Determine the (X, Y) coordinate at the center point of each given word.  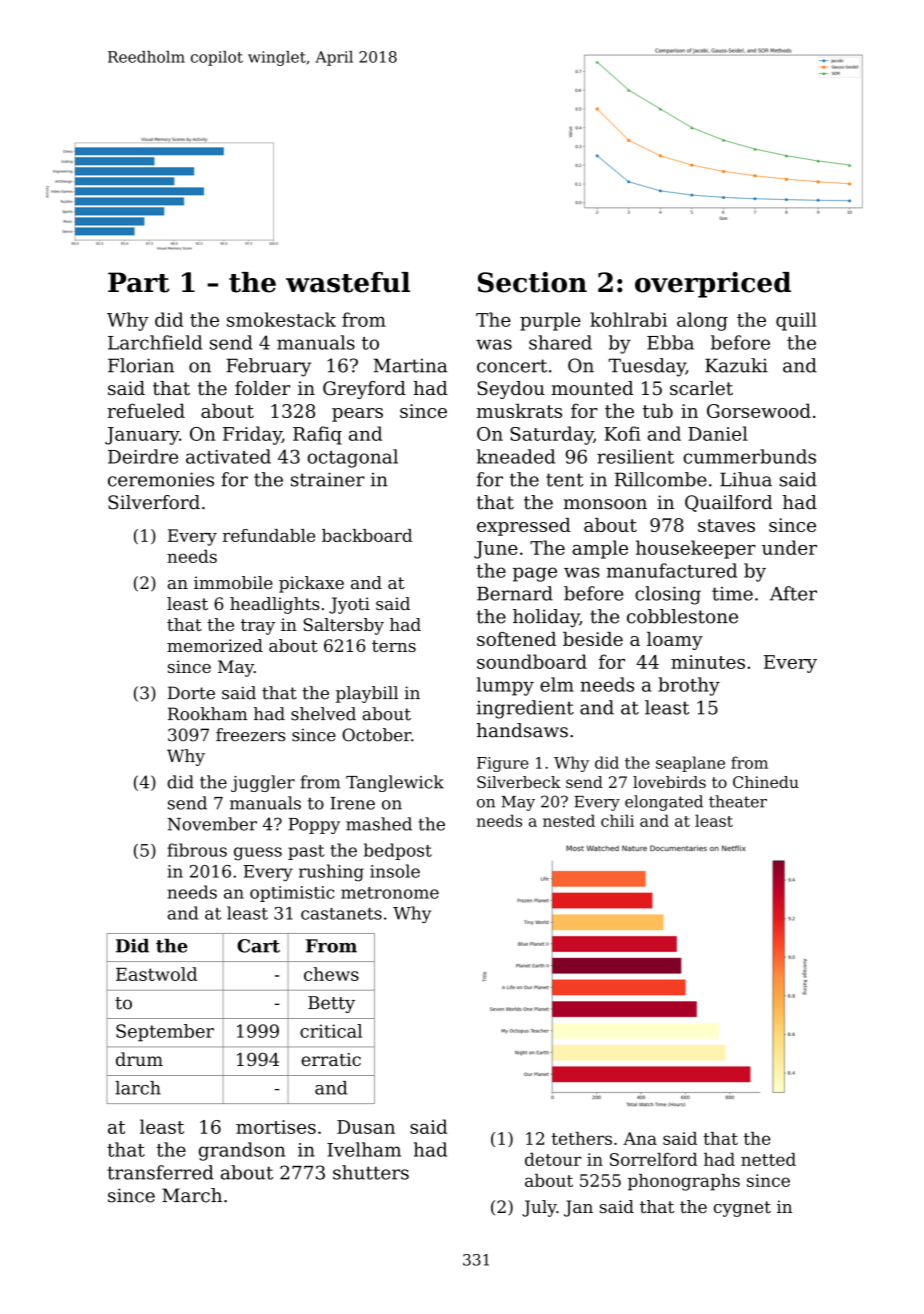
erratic (331, 1059)
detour (553, 1159)
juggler (263, 783)
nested (569, 820)
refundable (269, 535)
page (535, 574)
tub (658, 410)
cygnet (742, 1209)
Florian (141, 365)
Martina (410, 365)
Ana (640, 1138)
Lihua (746, 479)
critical (331, 1031)
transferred (160, 1172)
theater (738, 801)
